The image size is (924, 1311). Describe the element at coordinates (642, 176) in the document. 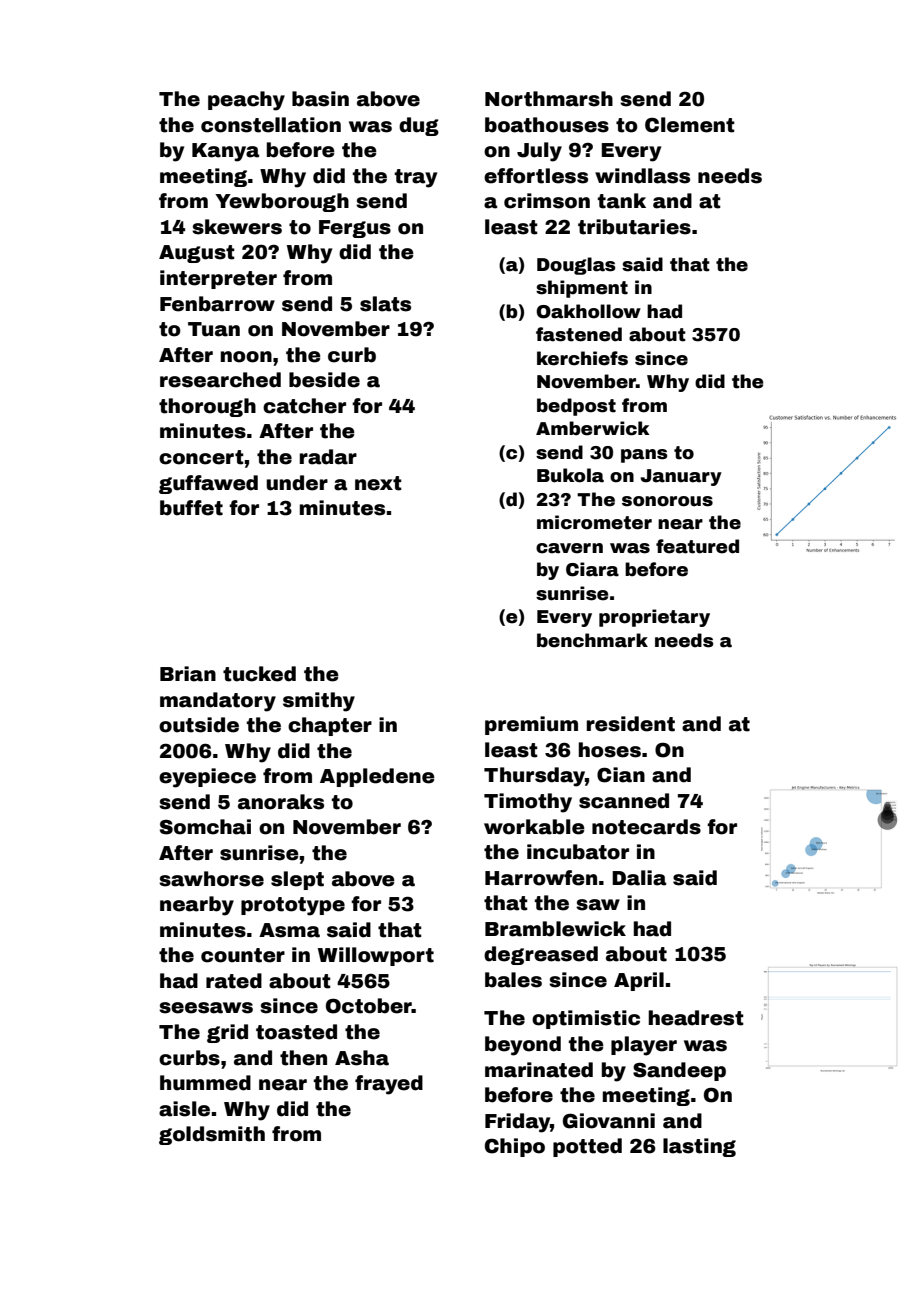

I see `windlass` at that location.
